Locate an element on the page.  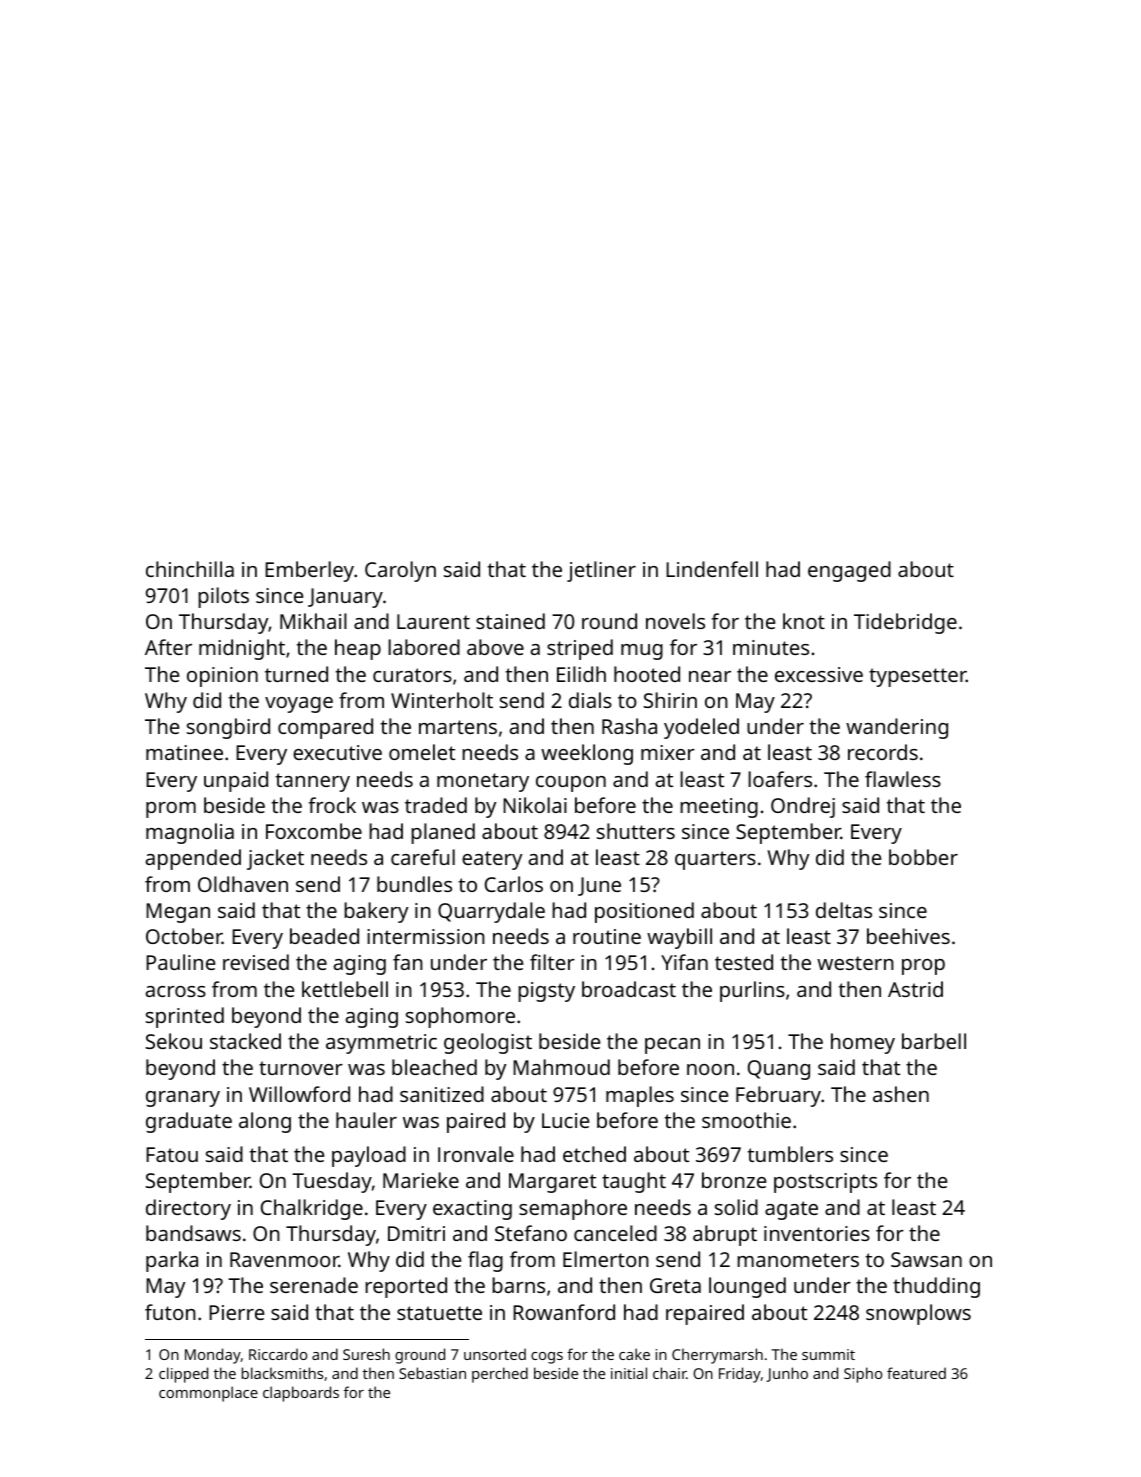
Astrid is located at coordinates (915, 989).
